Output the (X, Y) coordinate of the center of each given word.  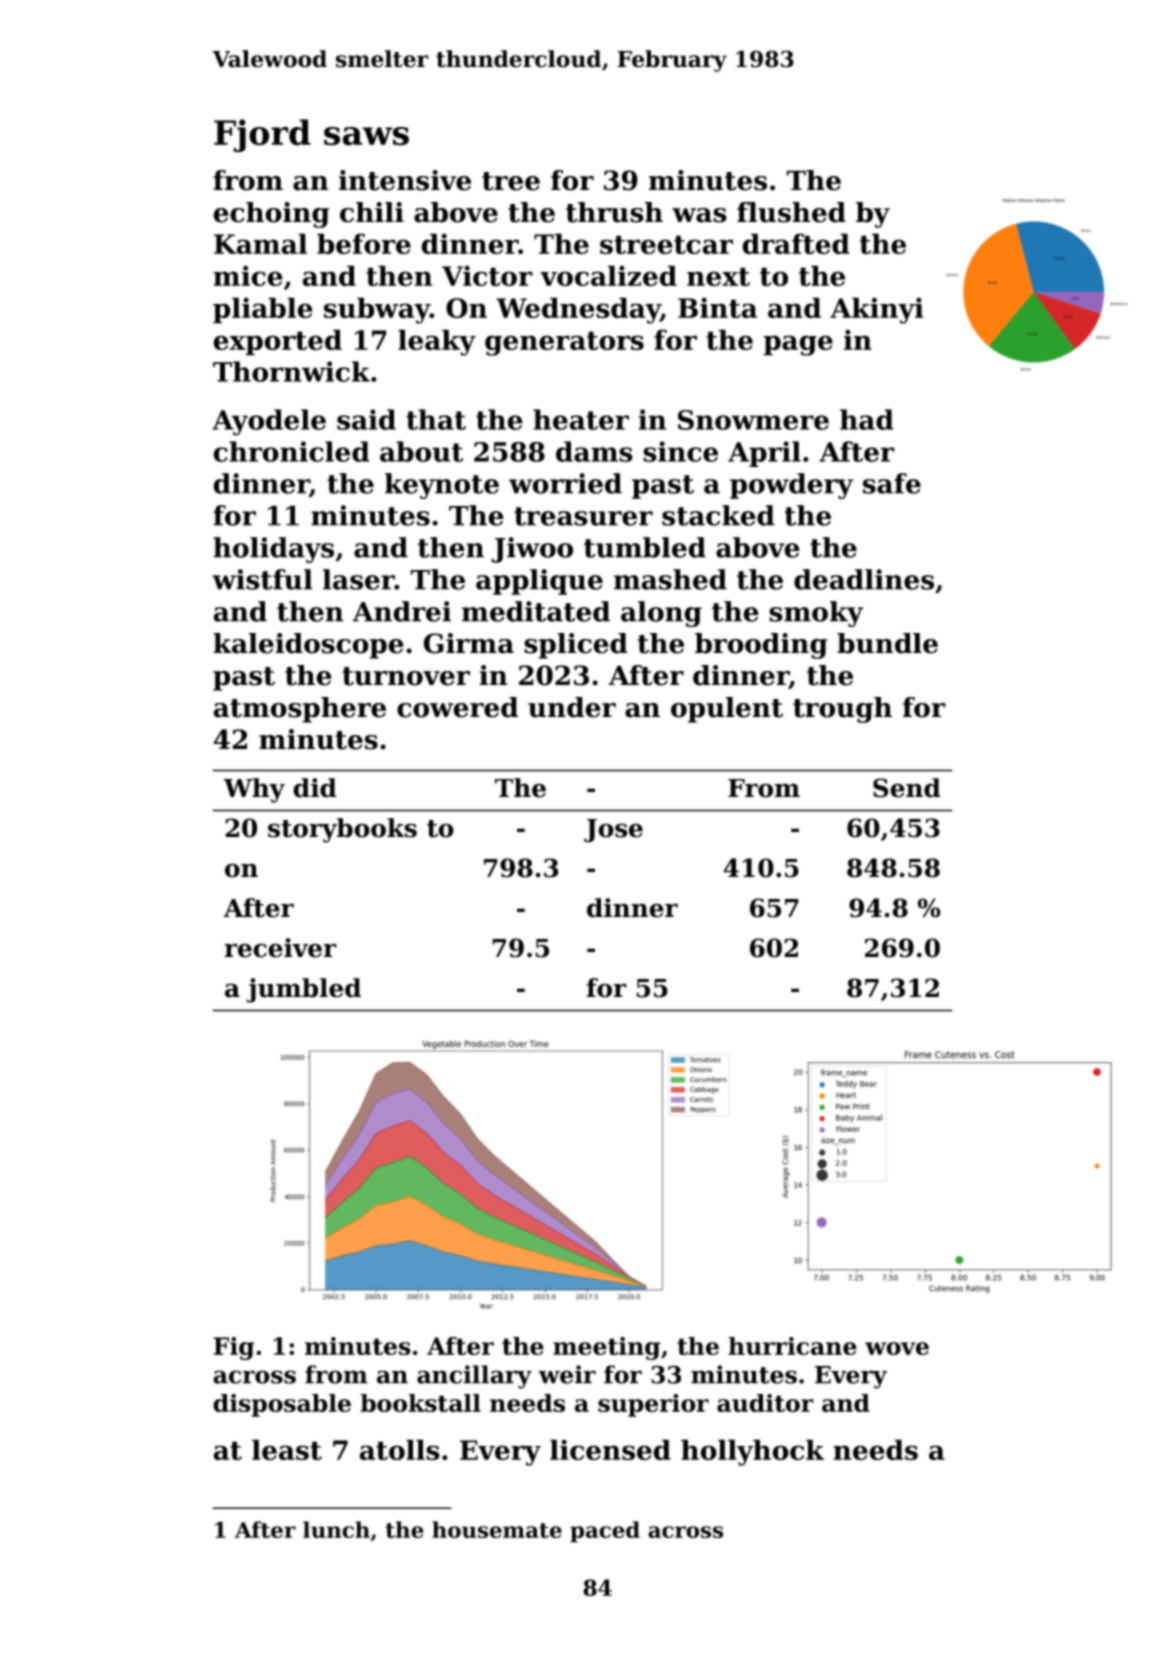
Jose (613, 831)
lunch (336, 1529)
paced (605, 1532)
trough (842, 710)
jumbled (303, 990)
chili (372, 212)
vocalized (608, 275)
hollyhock (752, 1452)
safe (892, 483)
